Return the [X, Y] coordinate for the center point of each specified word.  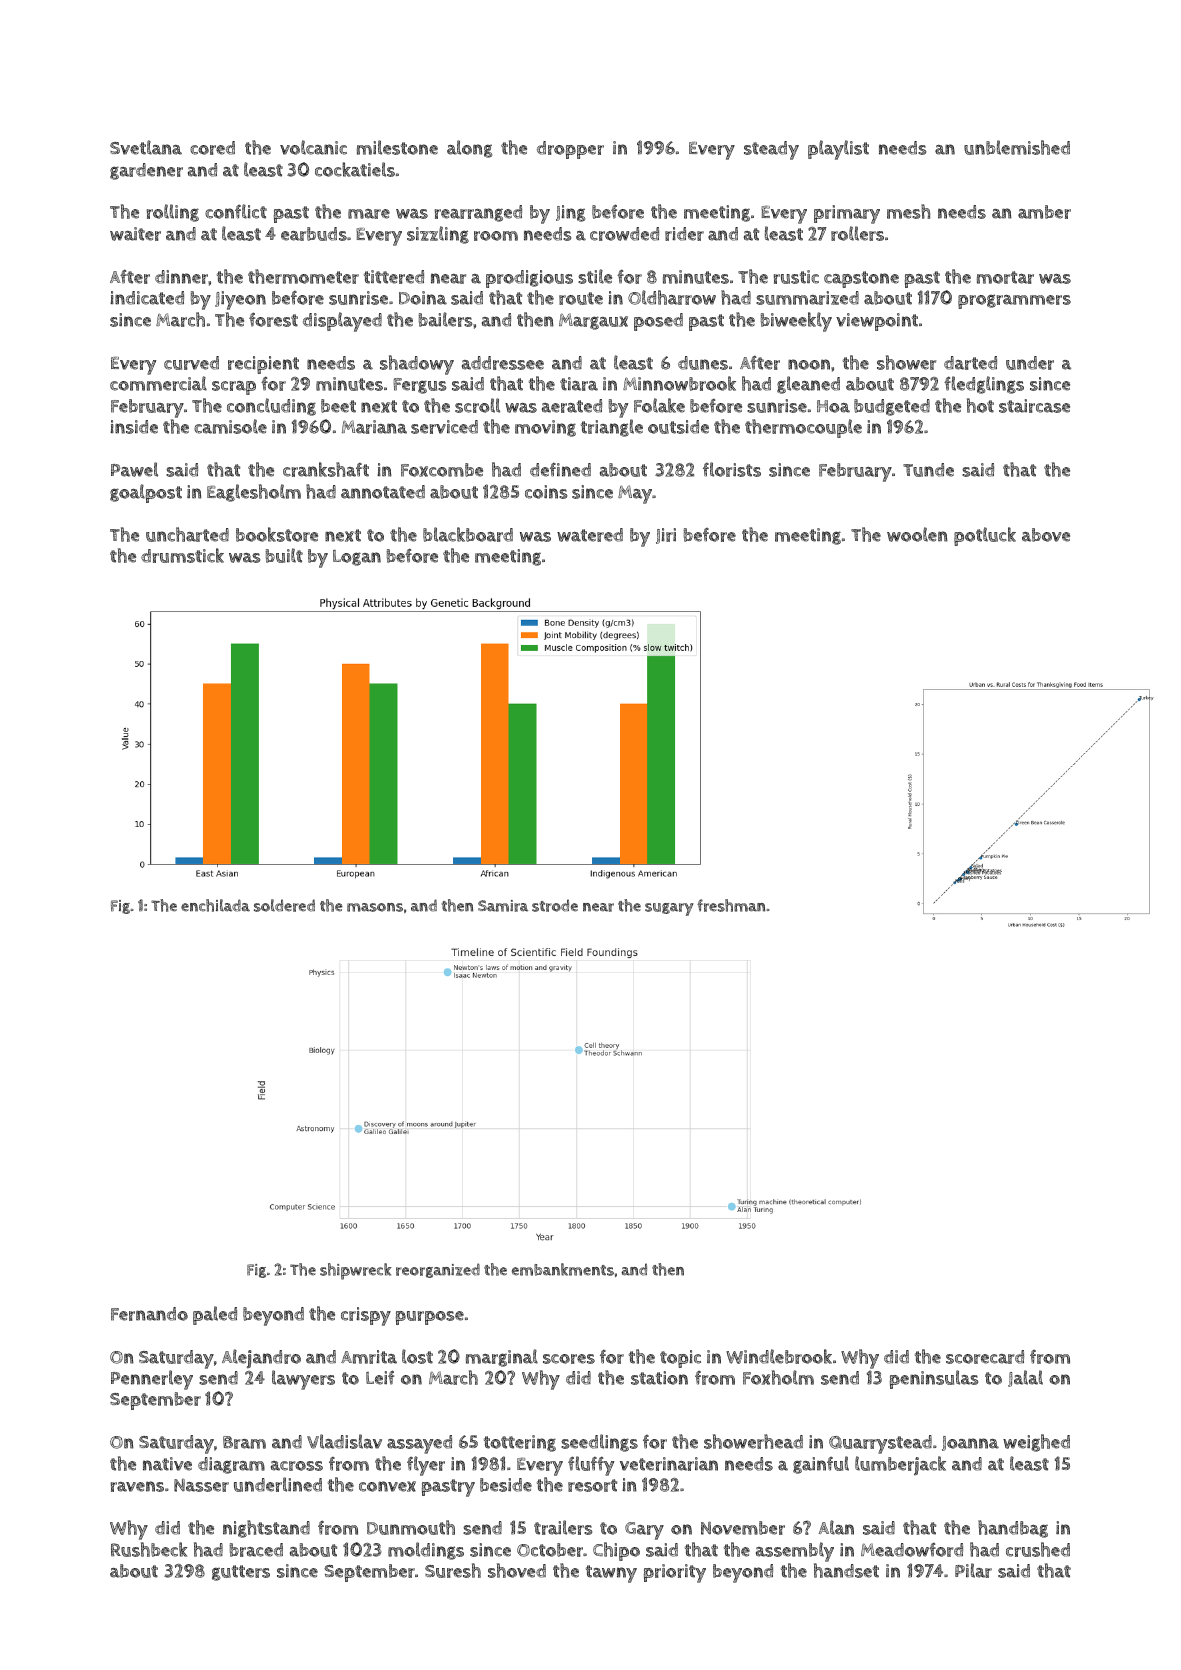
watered [590, 535]
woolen [917, 534]
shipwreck [356, 1271]
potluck [985, 536]
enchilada [215, 905]
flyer [426, 1466]
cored [212, 148]
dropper [570, 150]
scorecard [985, 1357]
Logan [357, 558]
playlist [838, 150]
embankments [563, 1269]
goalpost [146, 493]
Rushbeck [149, 1549]
